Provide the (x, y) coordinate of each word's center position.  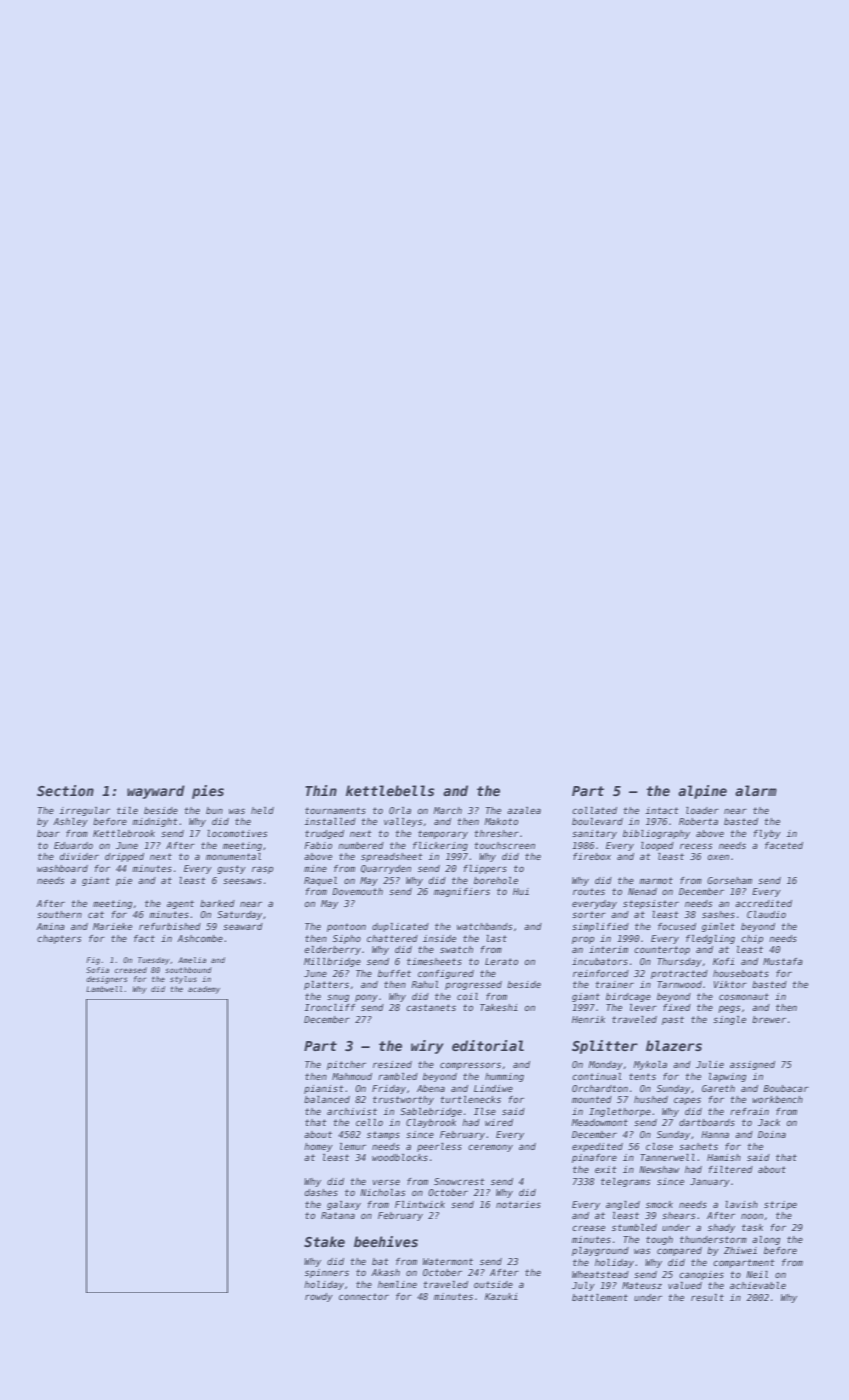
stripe (780, 1205)
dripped (124, 857)
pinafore (594, 1158)
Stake (324, 1241)
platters (326, 985)
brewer (769, 1019)
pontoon (346, 927)
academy (204, 990)
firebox (592, 856)
